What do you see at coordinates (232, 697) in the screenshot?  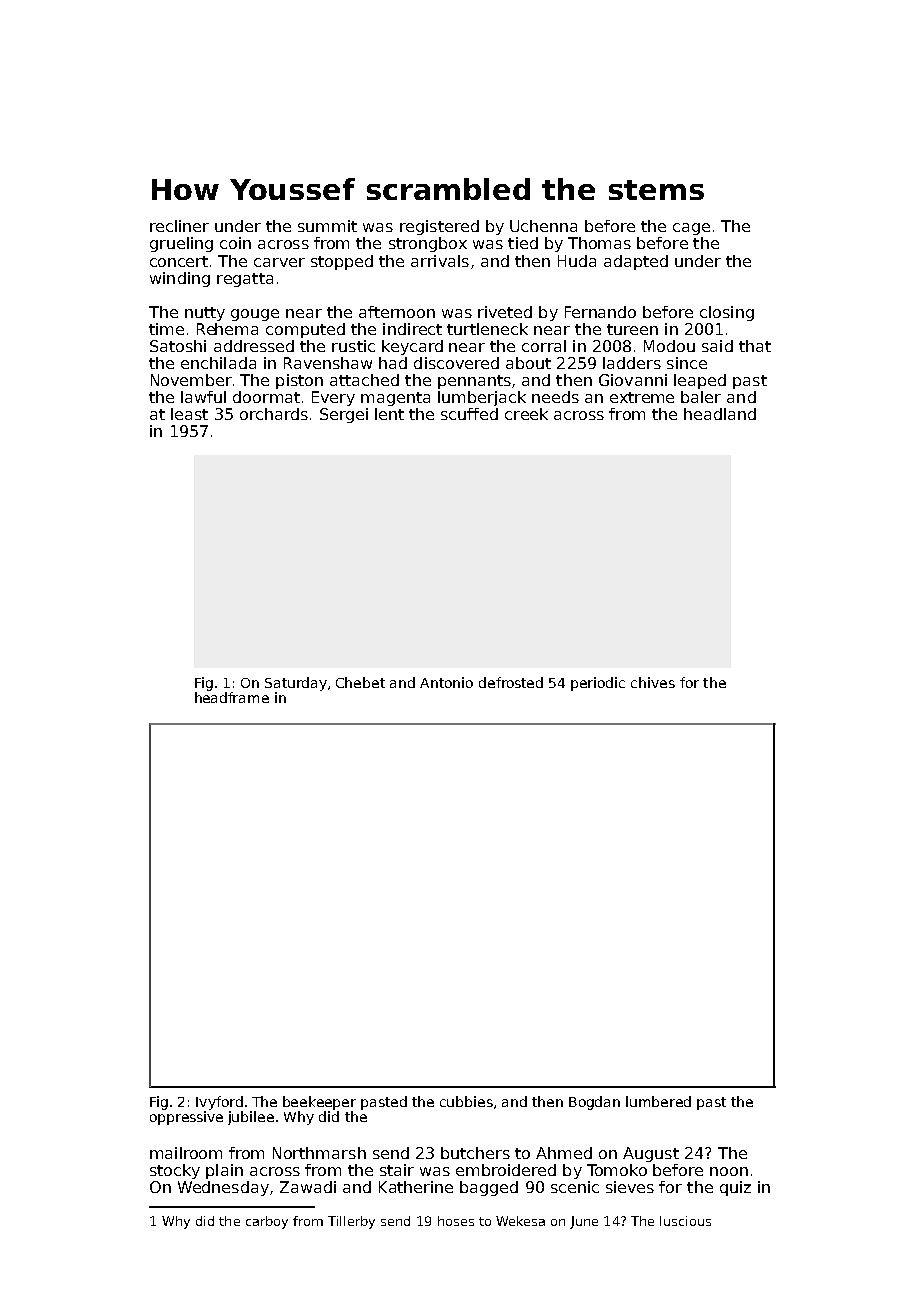 I see `headframe` at bounding box center [232, 697].
